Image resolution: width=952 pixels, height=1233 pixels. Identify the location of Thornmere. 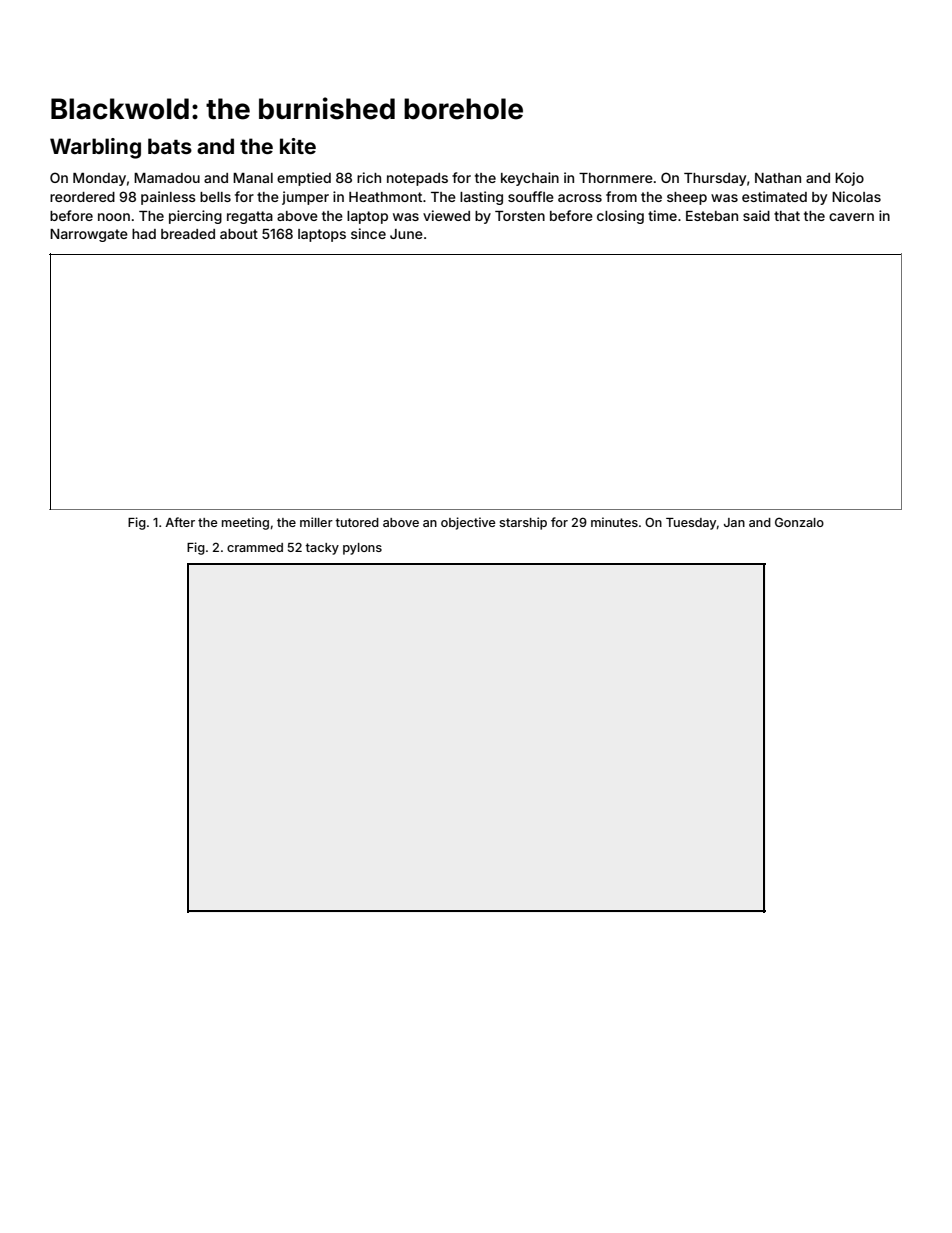
(616, 178).
